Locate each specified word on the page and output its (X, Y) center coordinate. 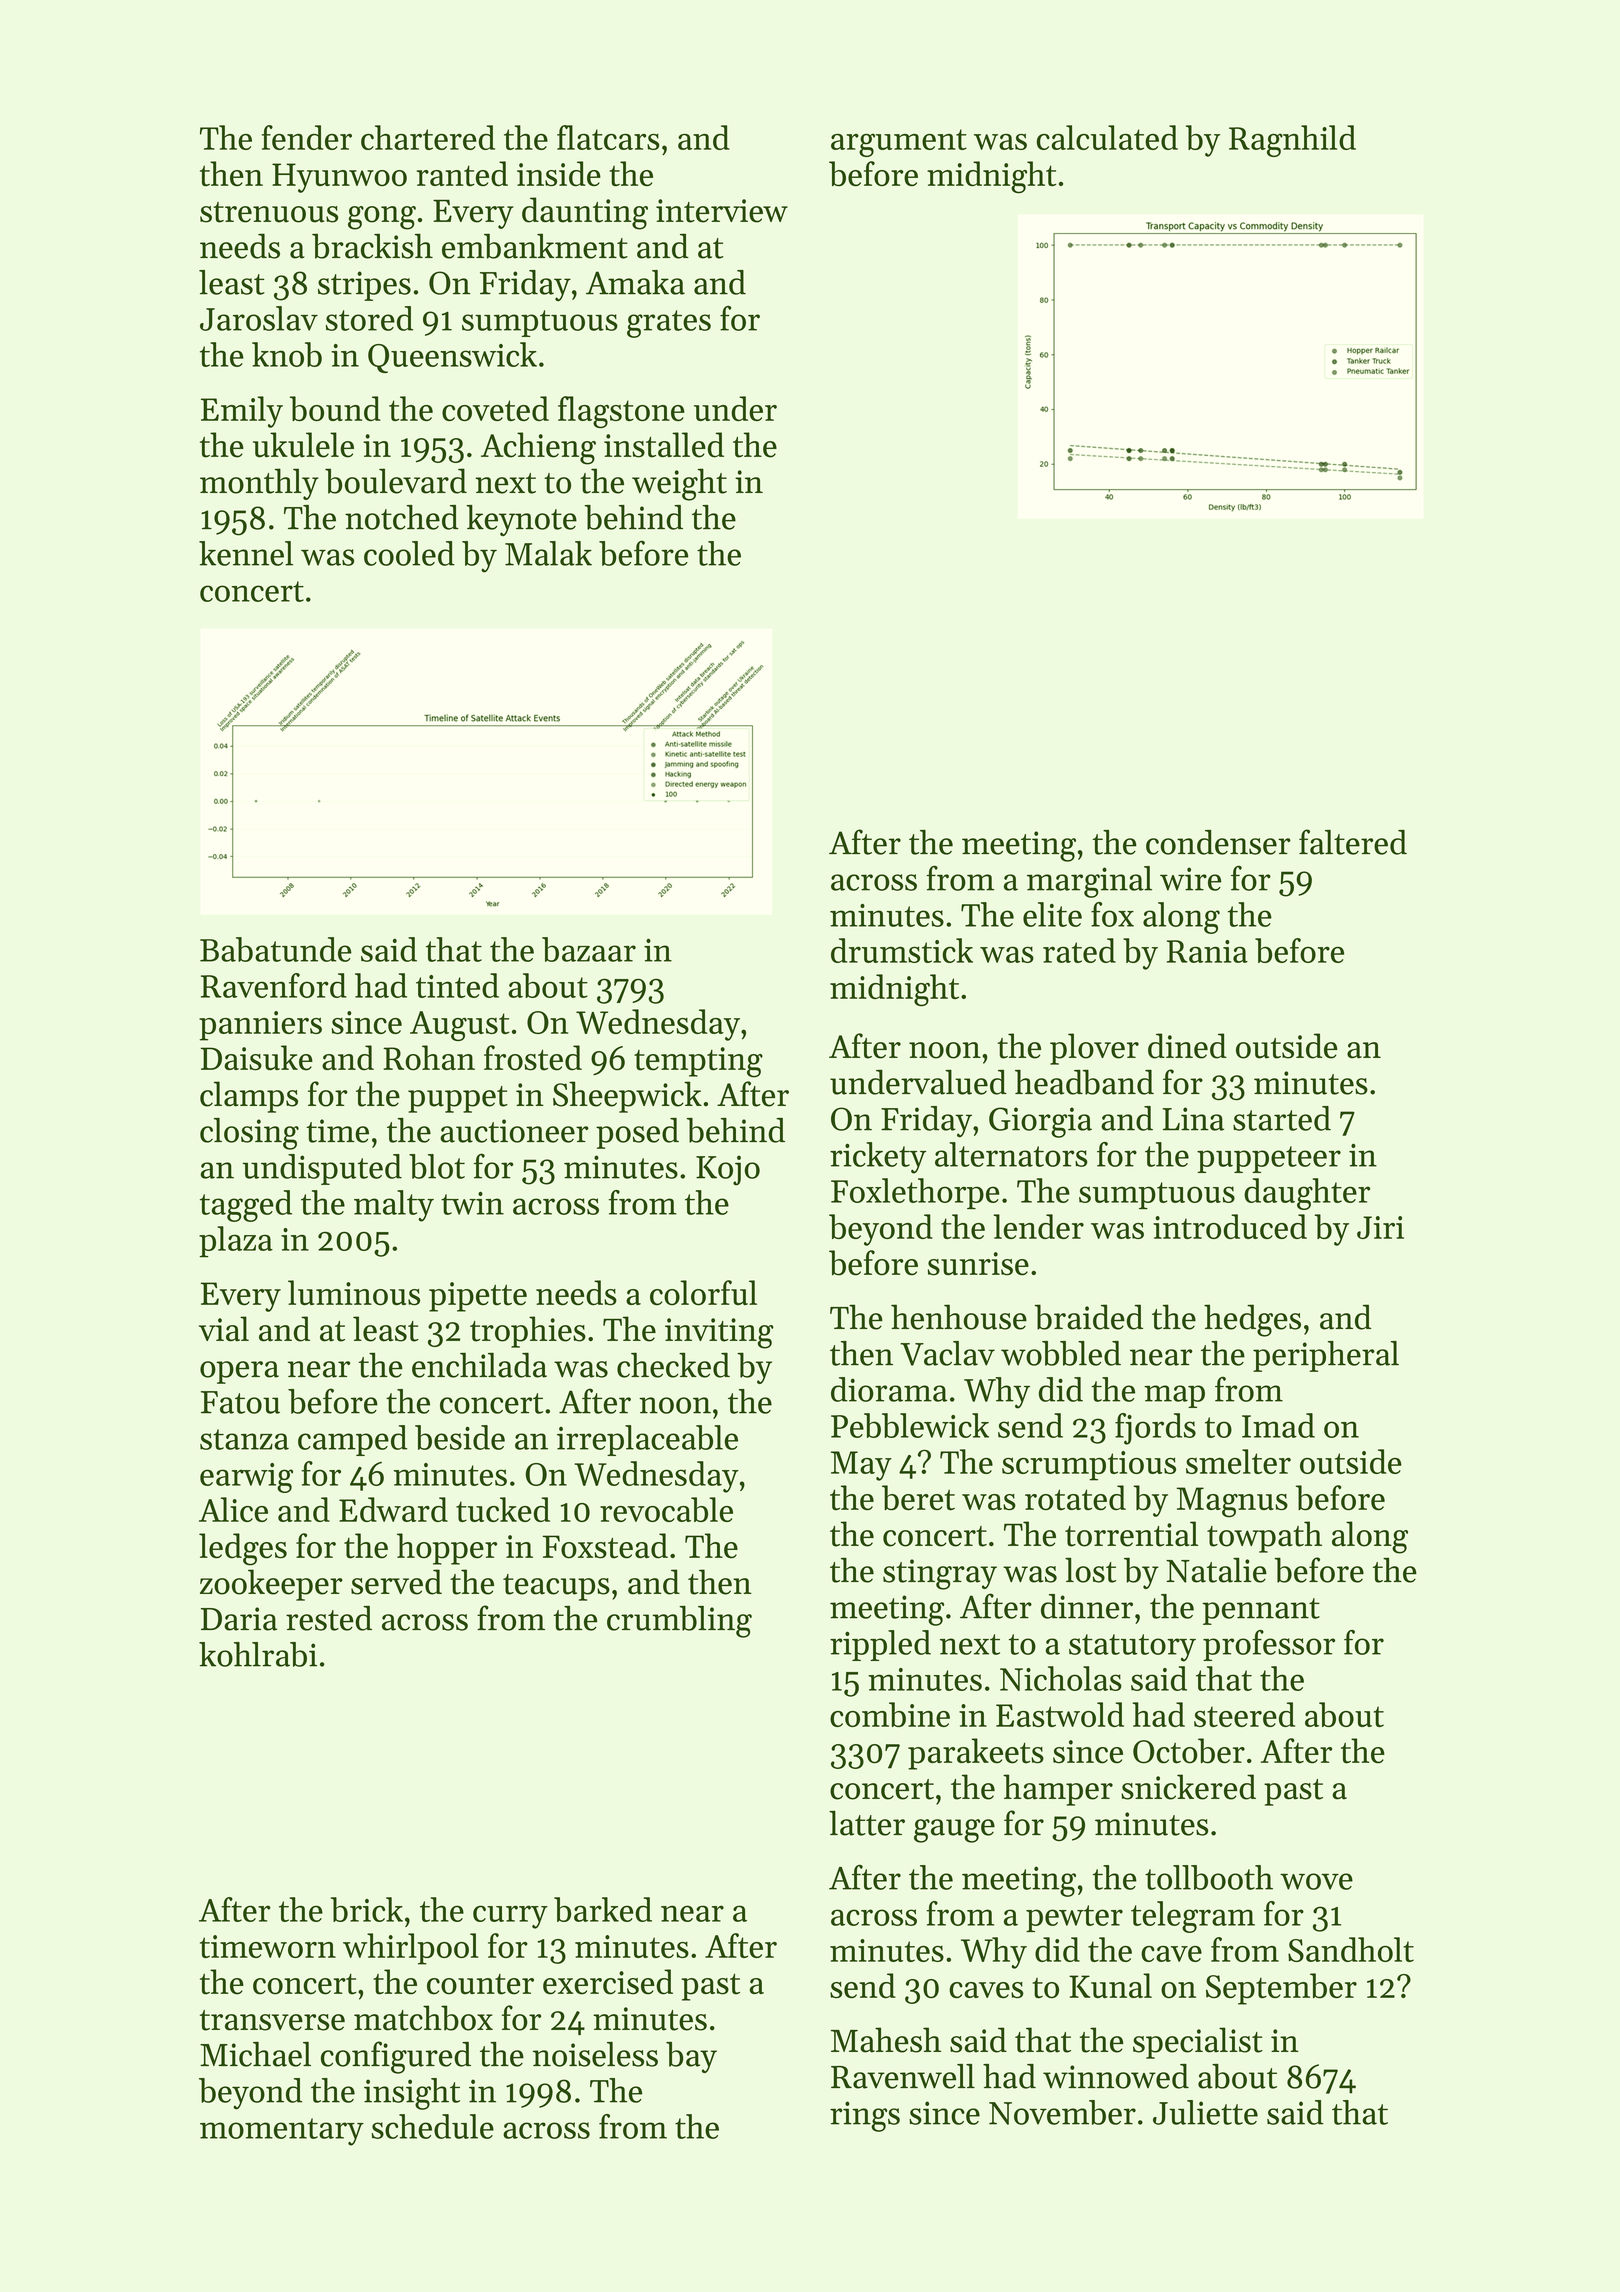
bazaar (589, 949)
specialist (1198, 2043)
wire (1190, 879)
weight (679, 484)
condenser (1218, 842)
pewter (1074, 1918)
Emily (242, 412)
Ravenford (274, 985)
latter (867, 1823)
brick (367, 1909)
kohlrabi (258, 1654)
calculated (1107, 137)
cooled (409, 553)
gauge (954, 1831)
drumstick (902, 950)
